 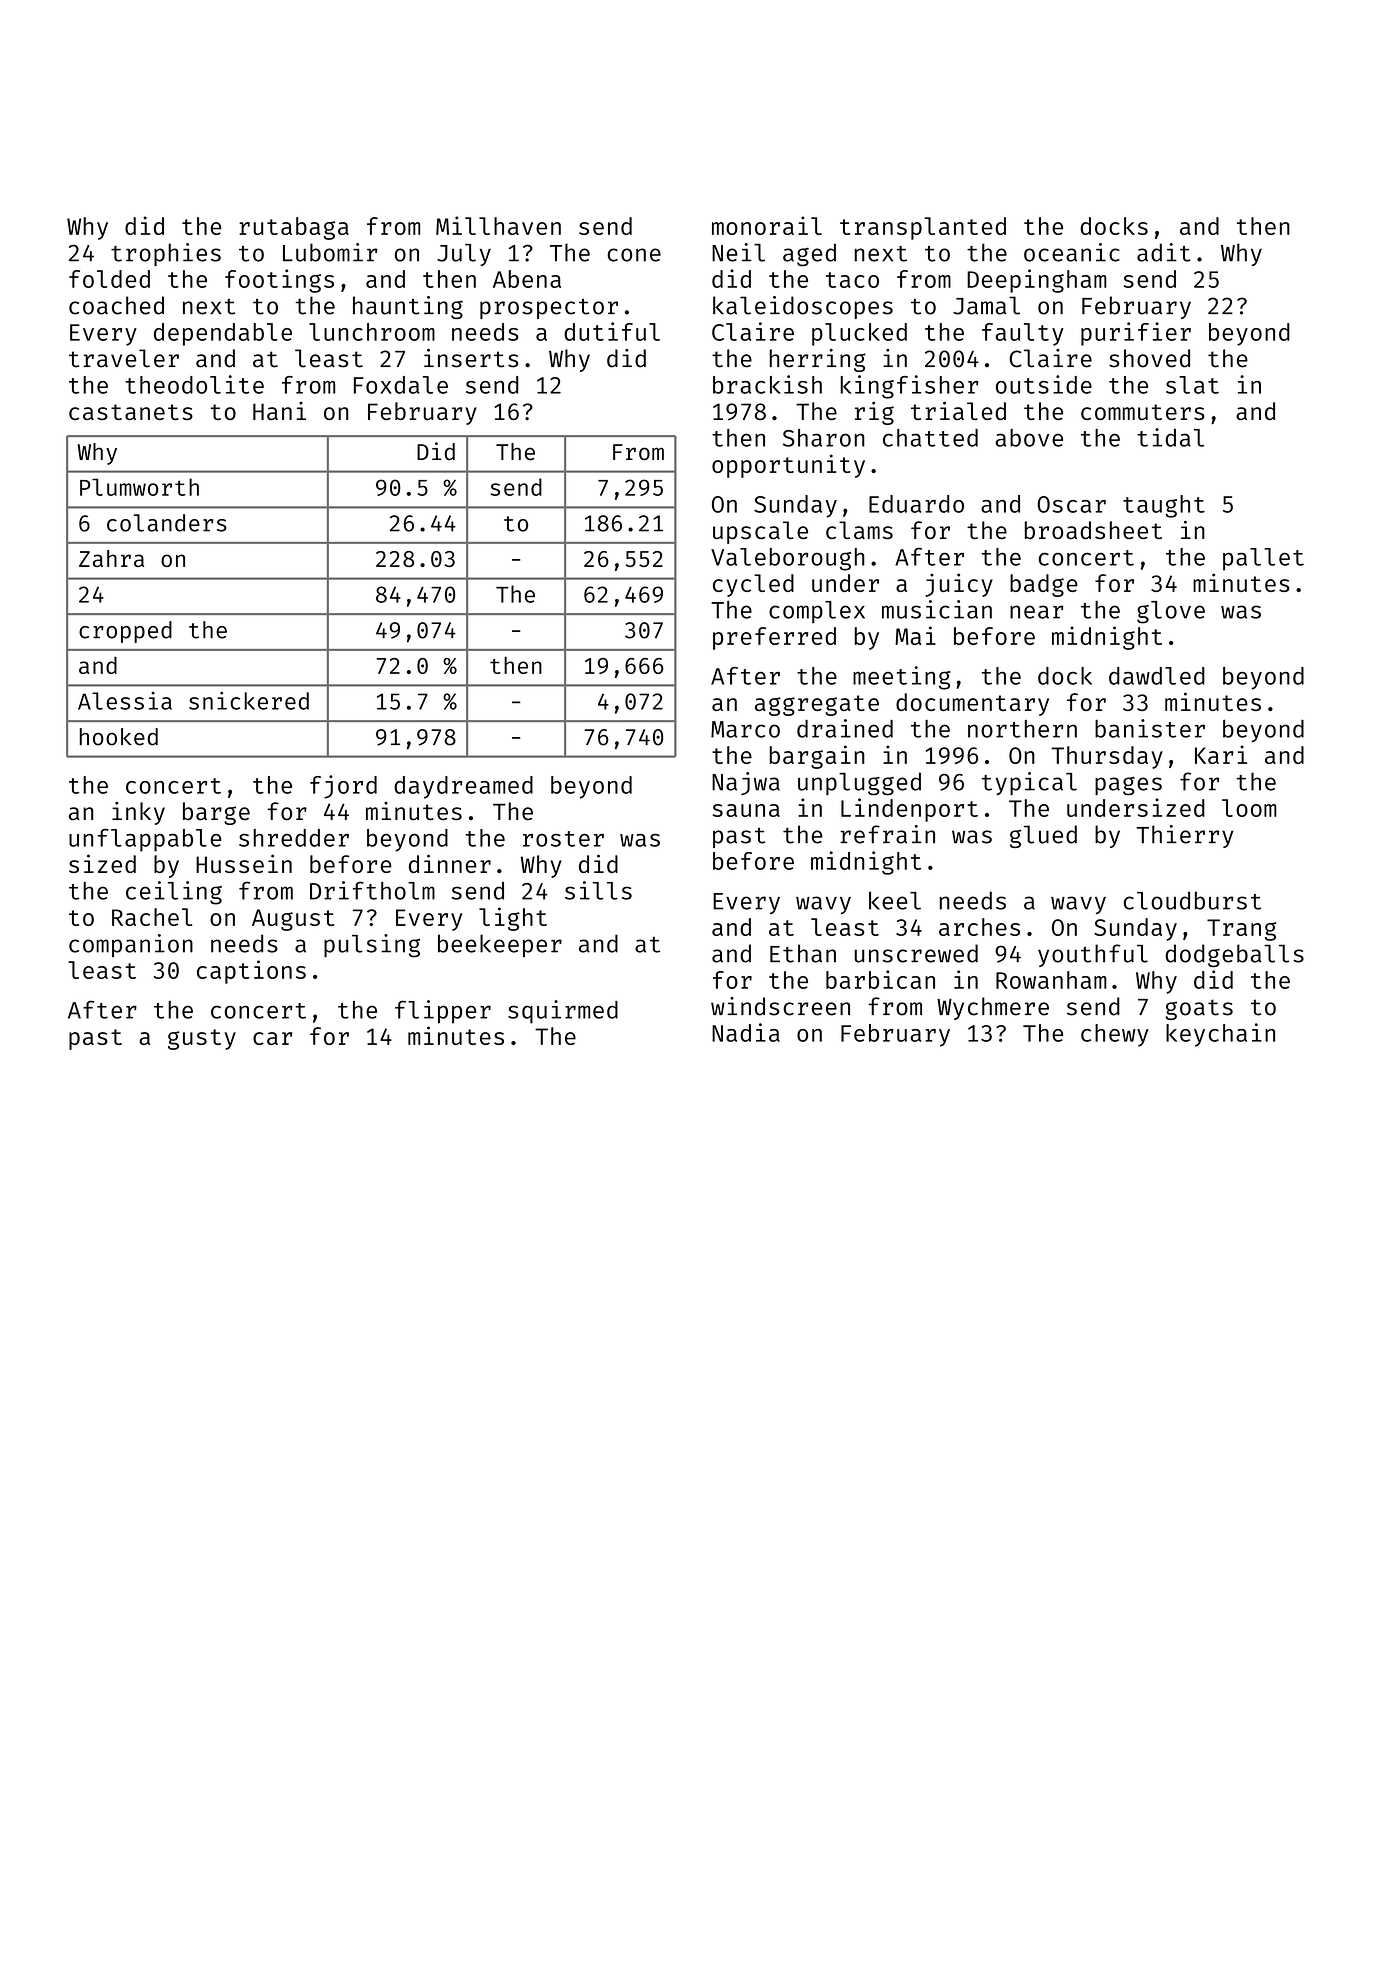 I want to click on trophies, so click(x=166, y=254).
